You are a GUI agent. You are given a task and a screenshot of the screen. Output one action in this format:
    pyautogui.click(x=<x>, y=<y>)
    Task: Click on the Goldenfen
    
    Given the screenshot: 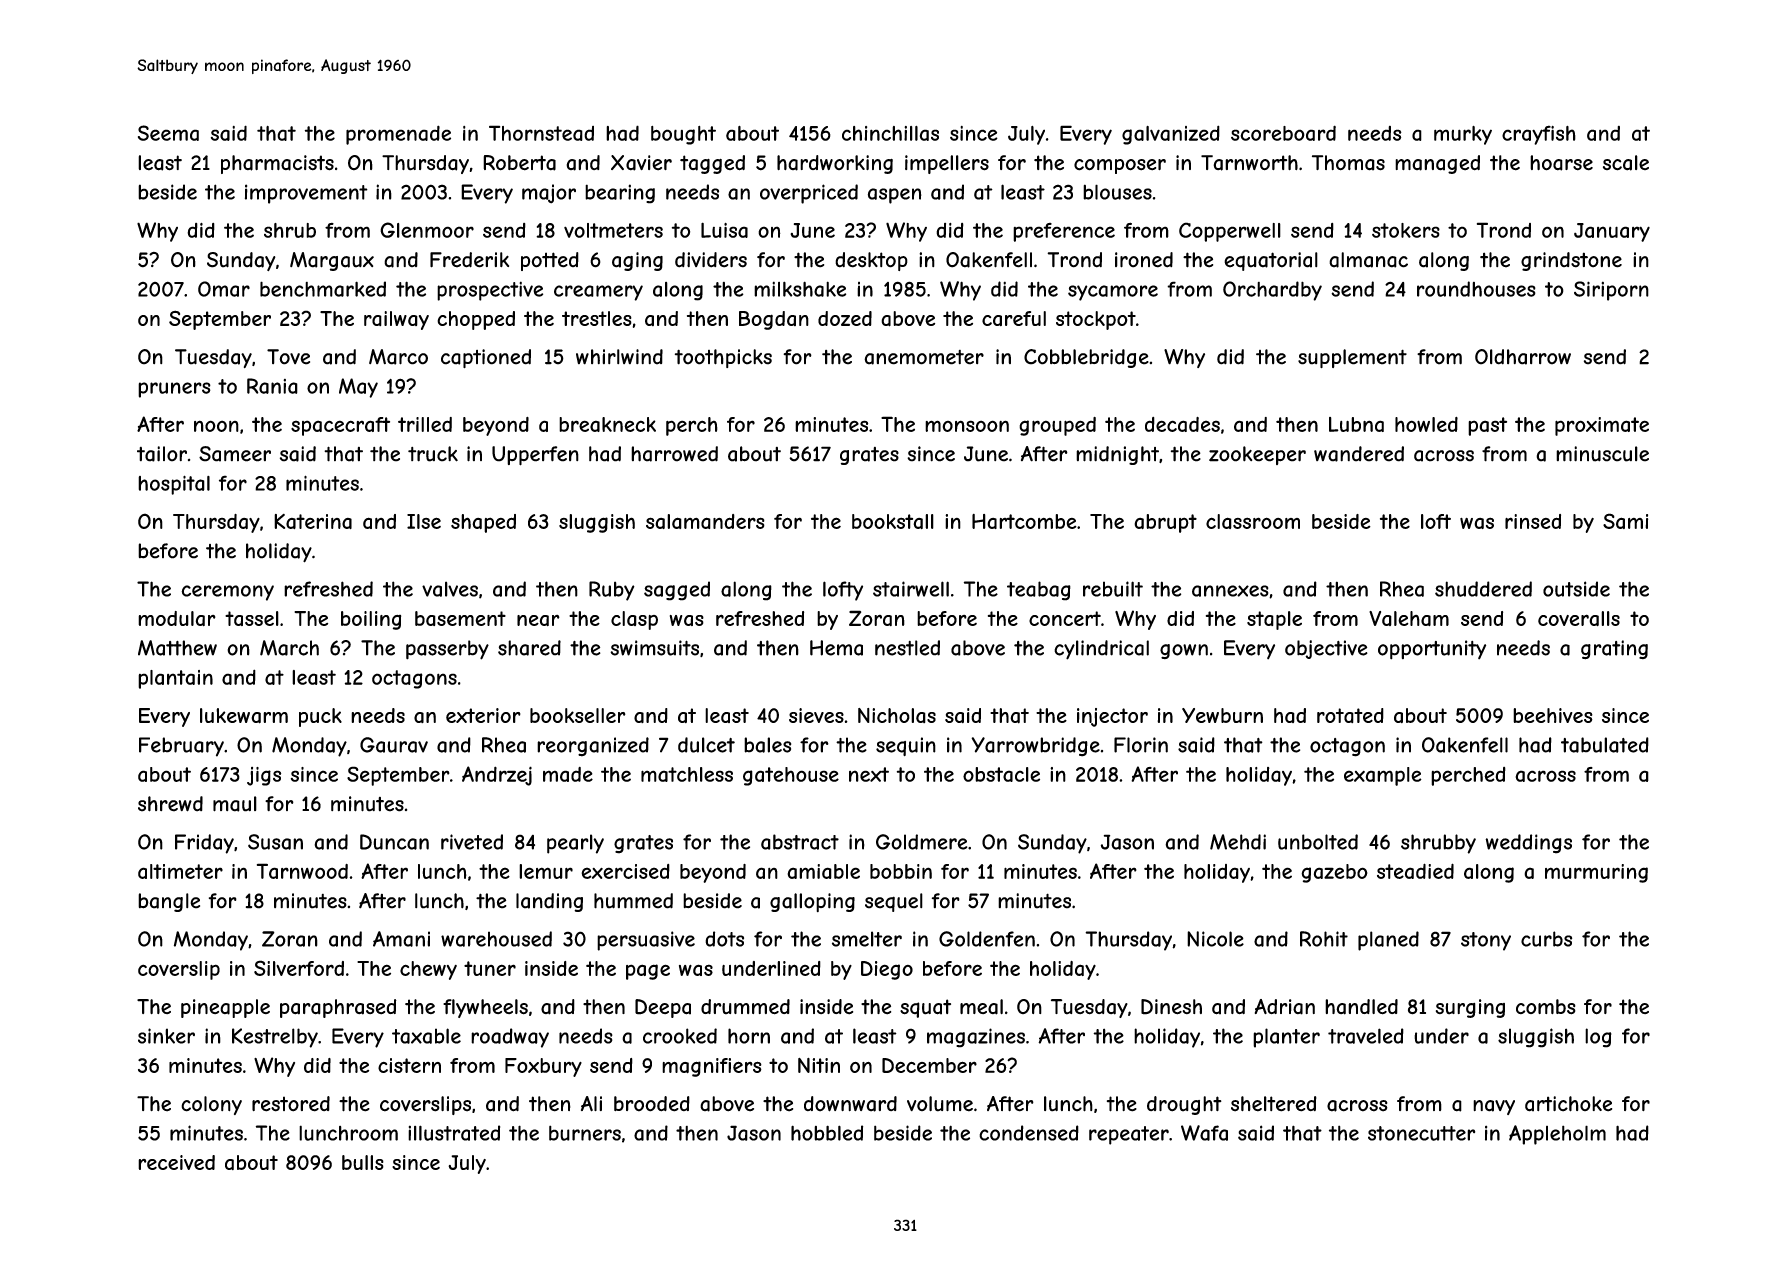 What is the action you would take?
    pyautogui.click(x=987, y=939)
